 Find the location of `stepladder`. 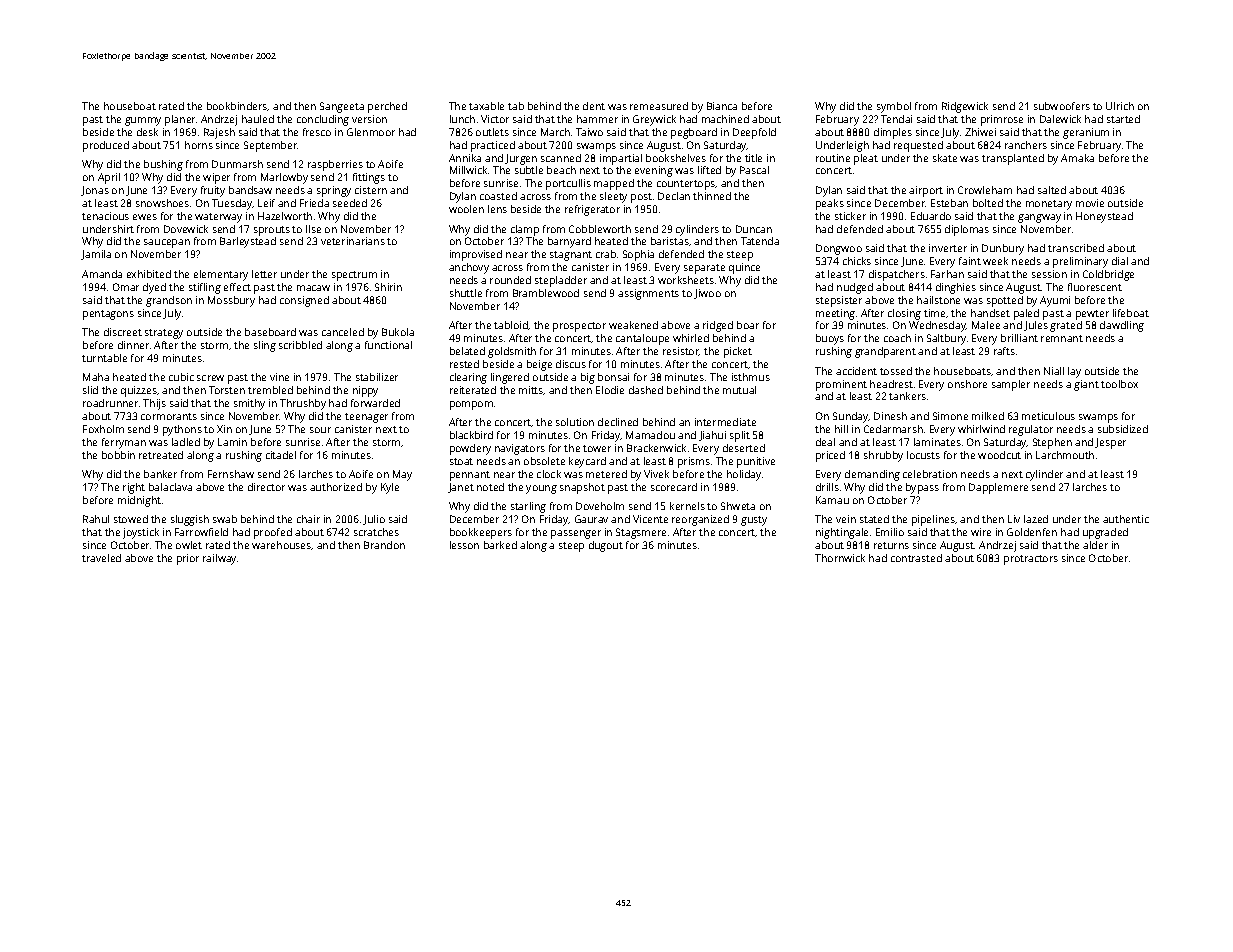

stepladder is located at coordinates (561, 281).
